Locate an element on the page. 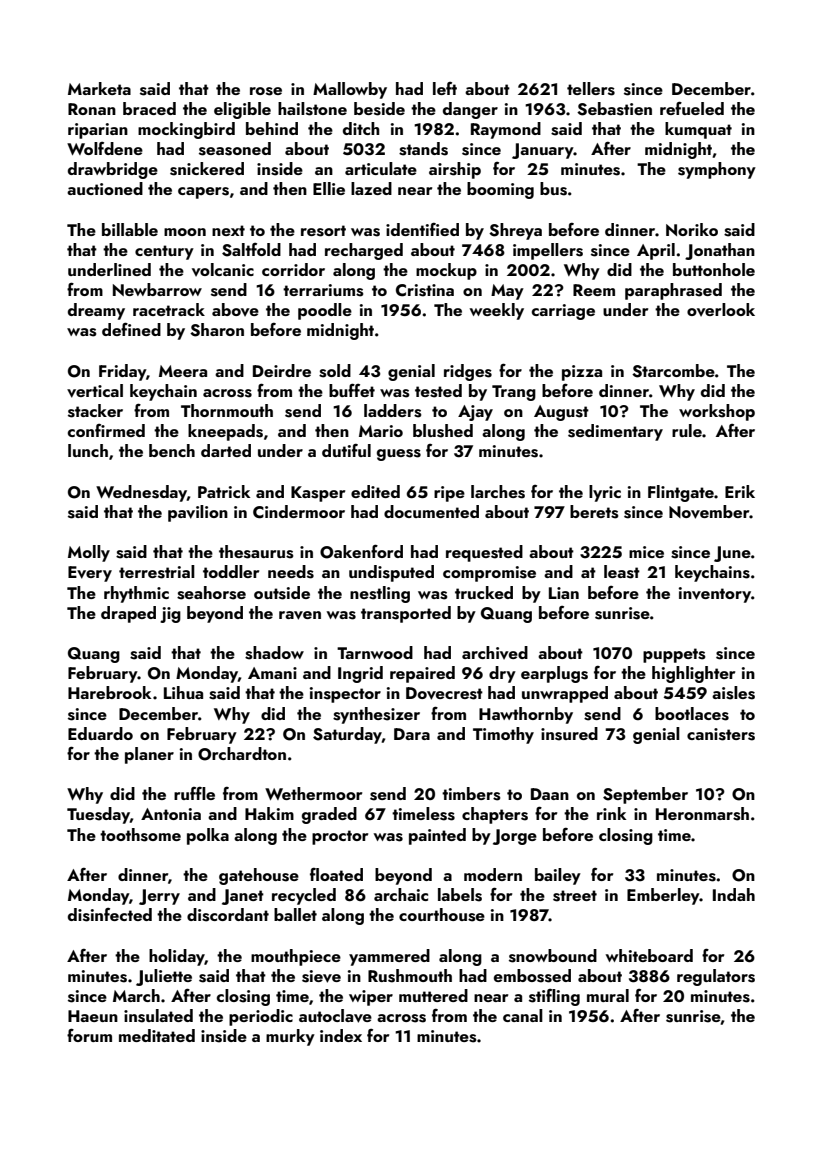 Image resolution: width=823 pixels, height=1167 pixels. tested is located at coordinates (438, 391).
